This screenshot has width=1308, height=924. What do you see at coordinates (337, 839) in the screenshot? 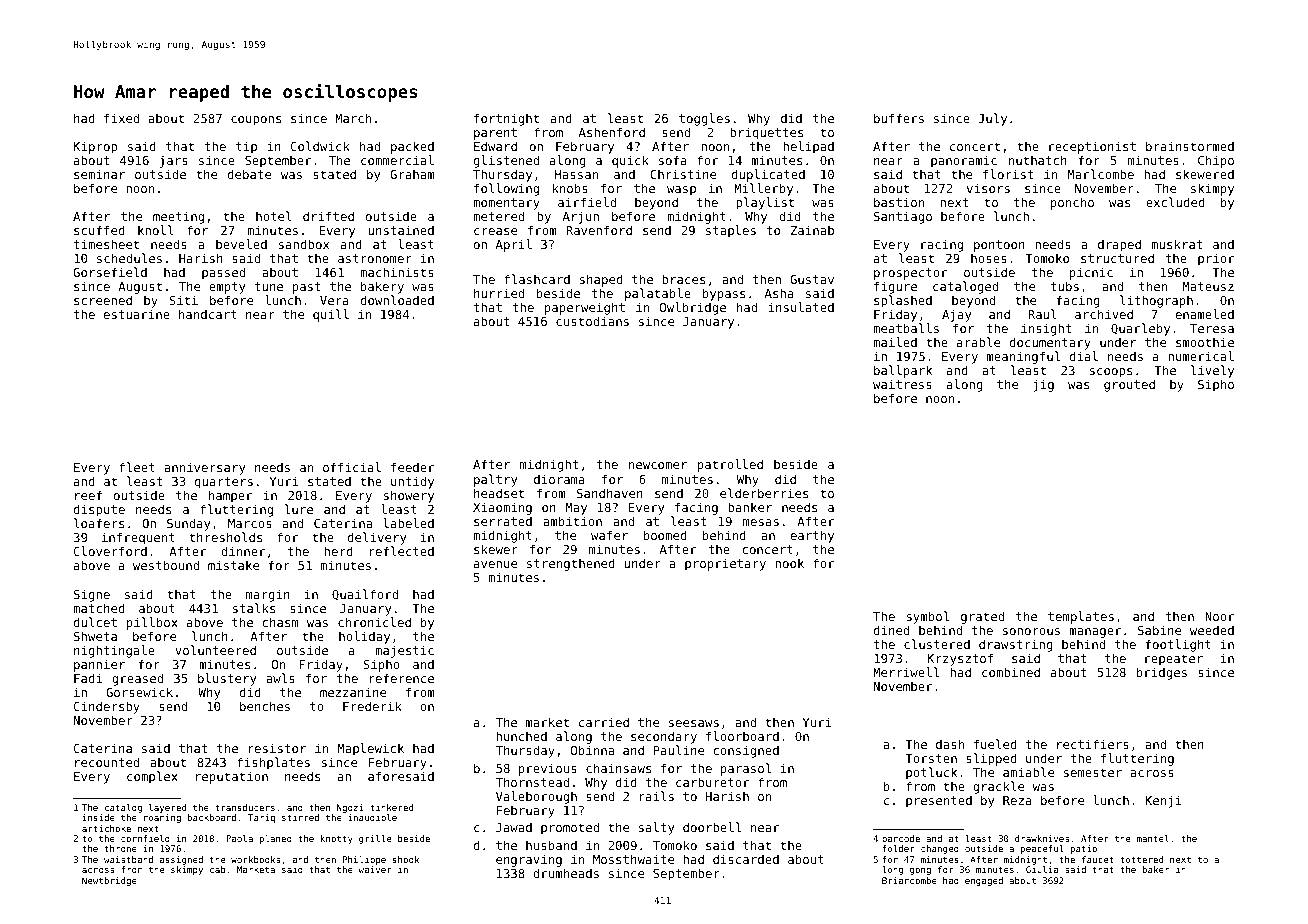
I see `knotty` at bounding box center [337, 839].
